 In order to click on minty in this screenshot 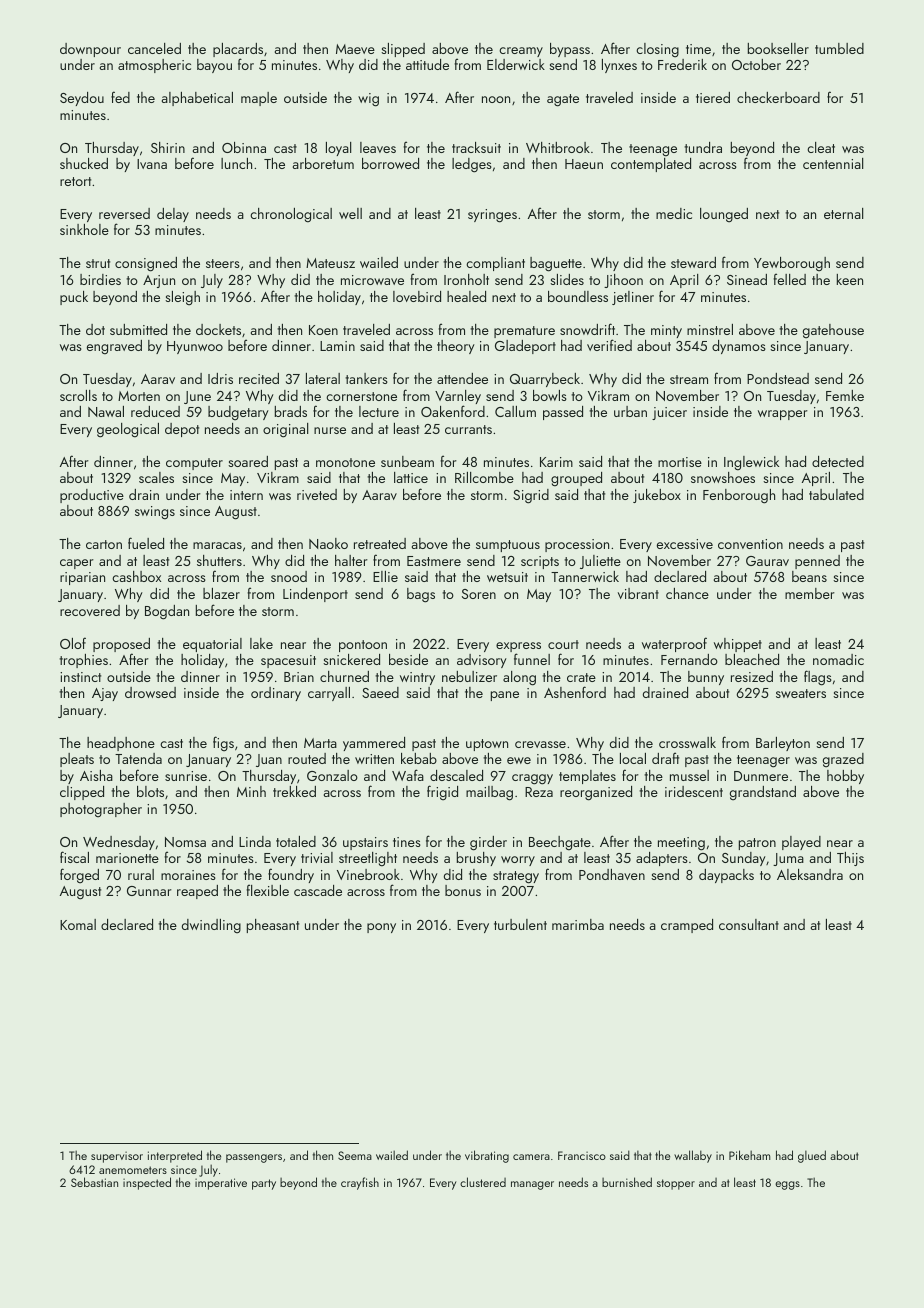, I will do `click(666, 331)`.
